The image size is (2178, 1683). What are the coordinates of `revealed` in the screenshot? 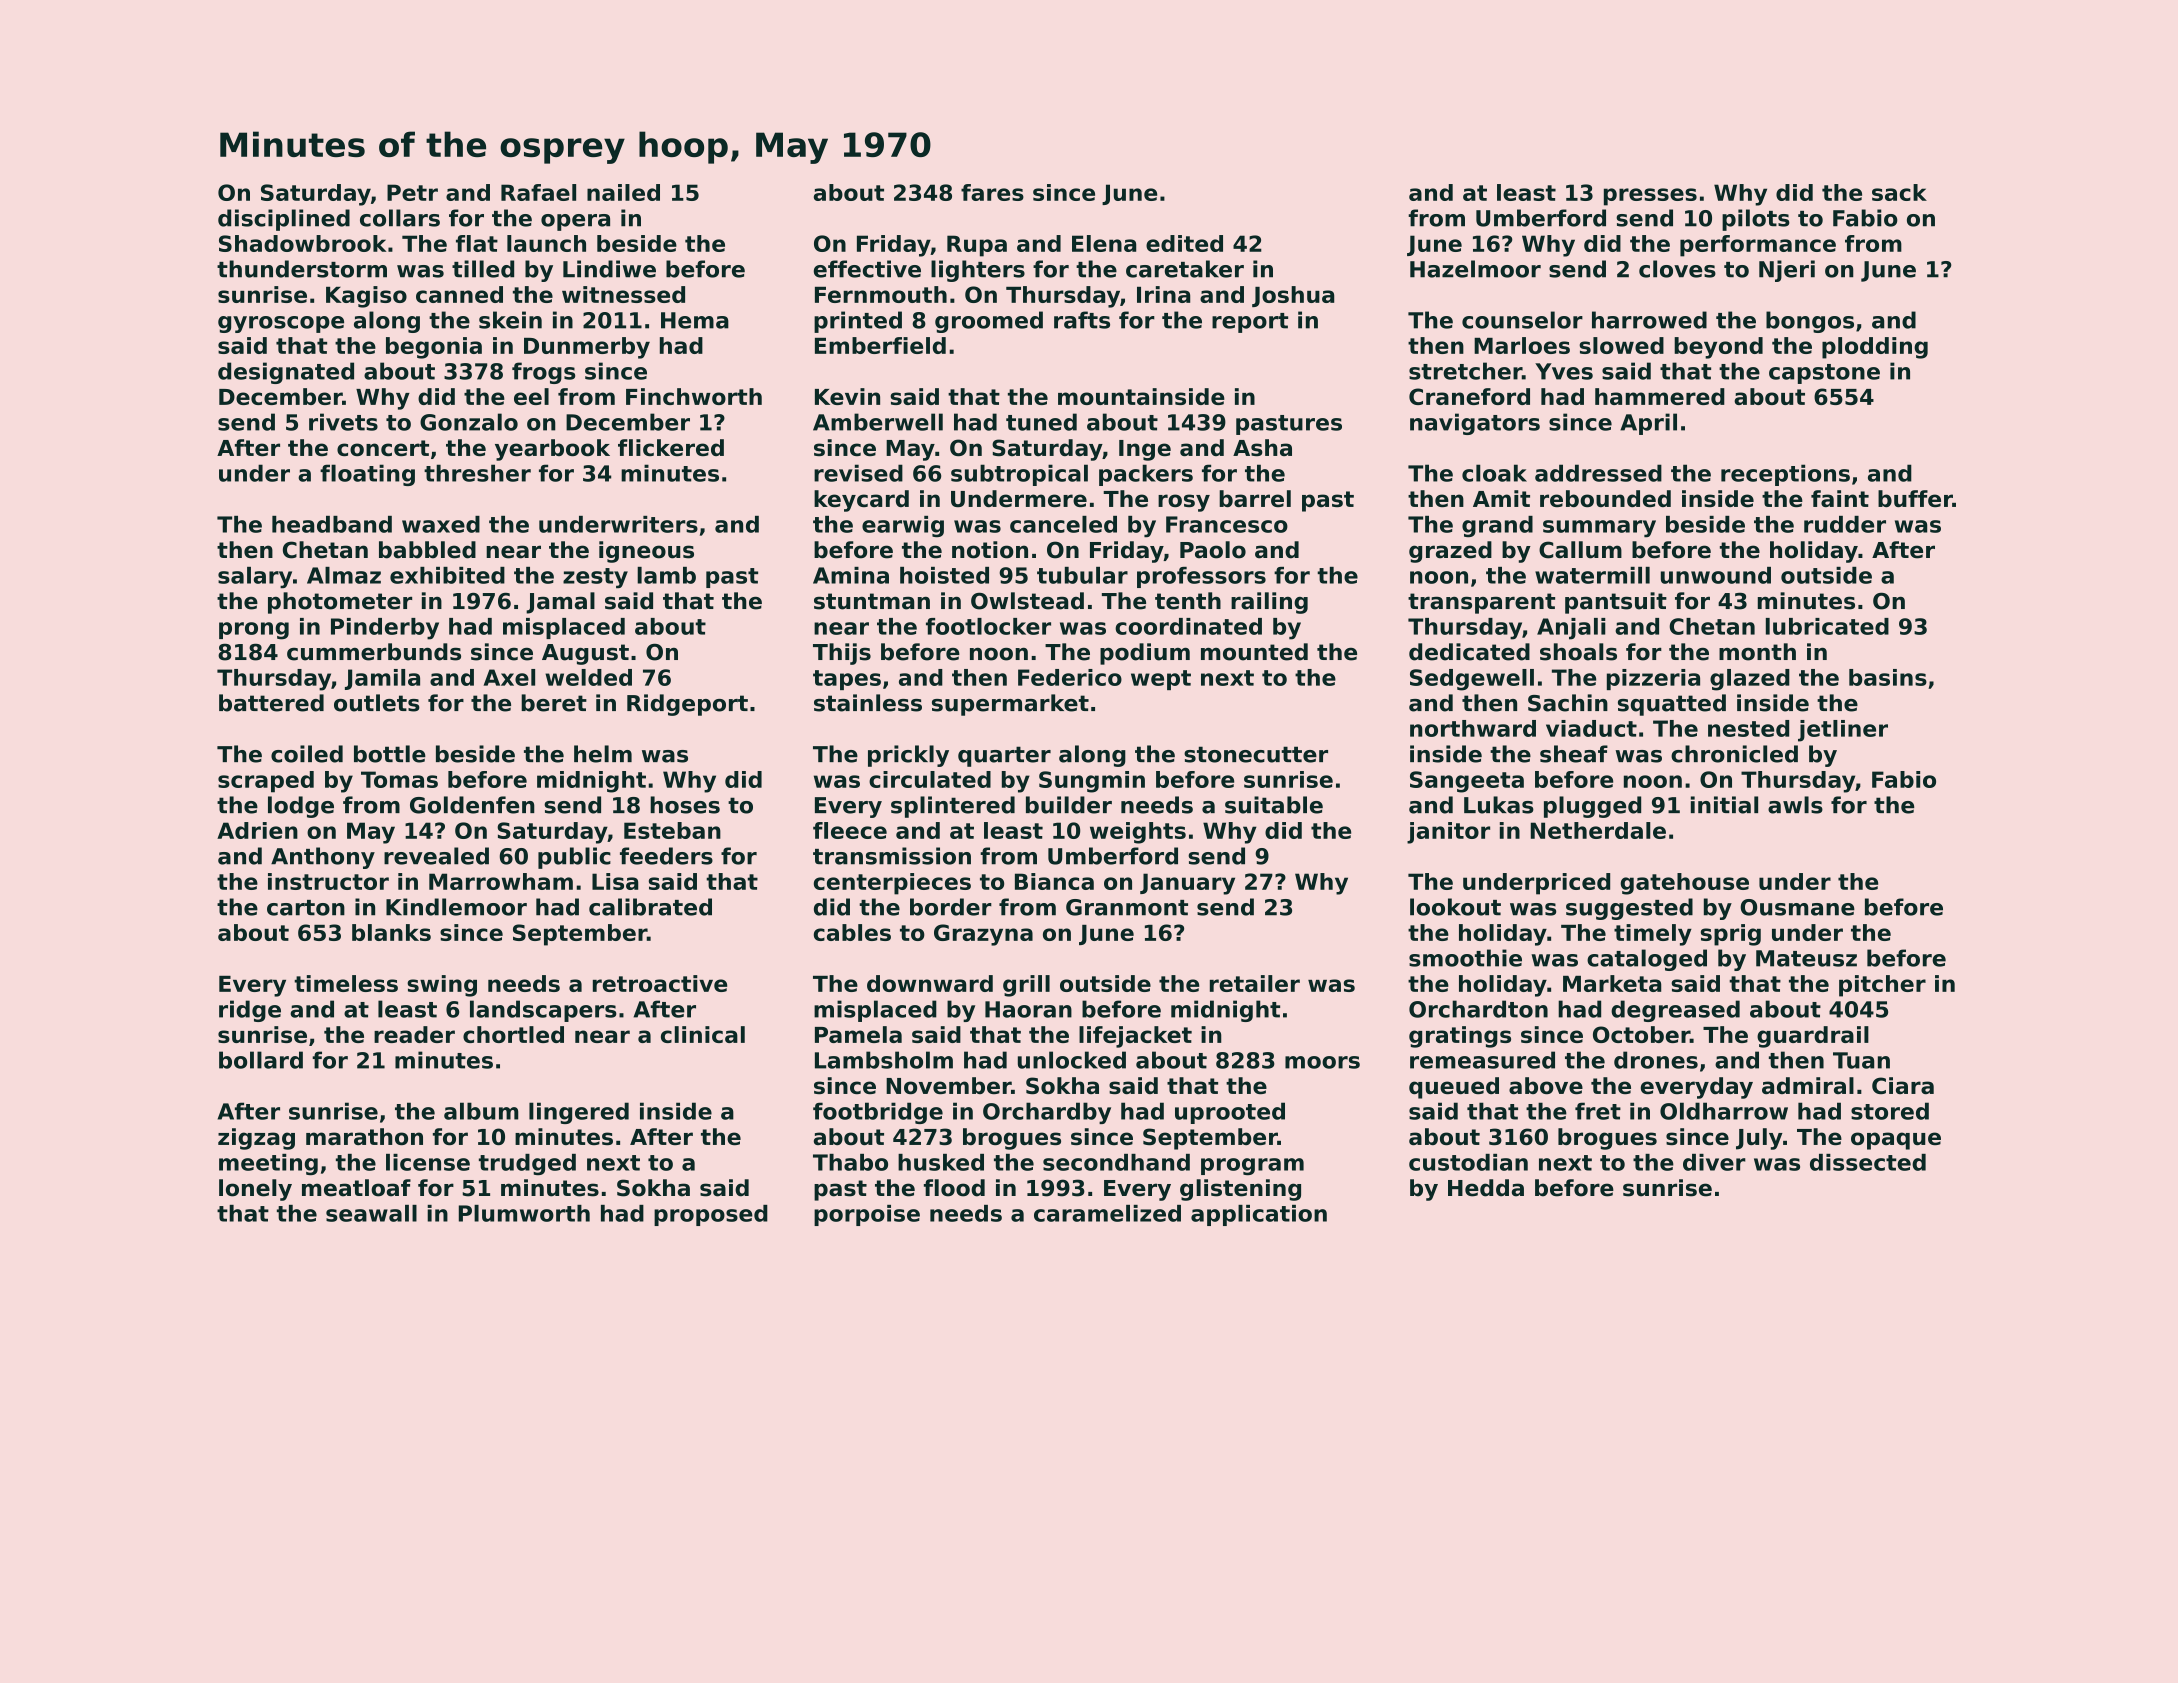 It's located at (436, 856).
